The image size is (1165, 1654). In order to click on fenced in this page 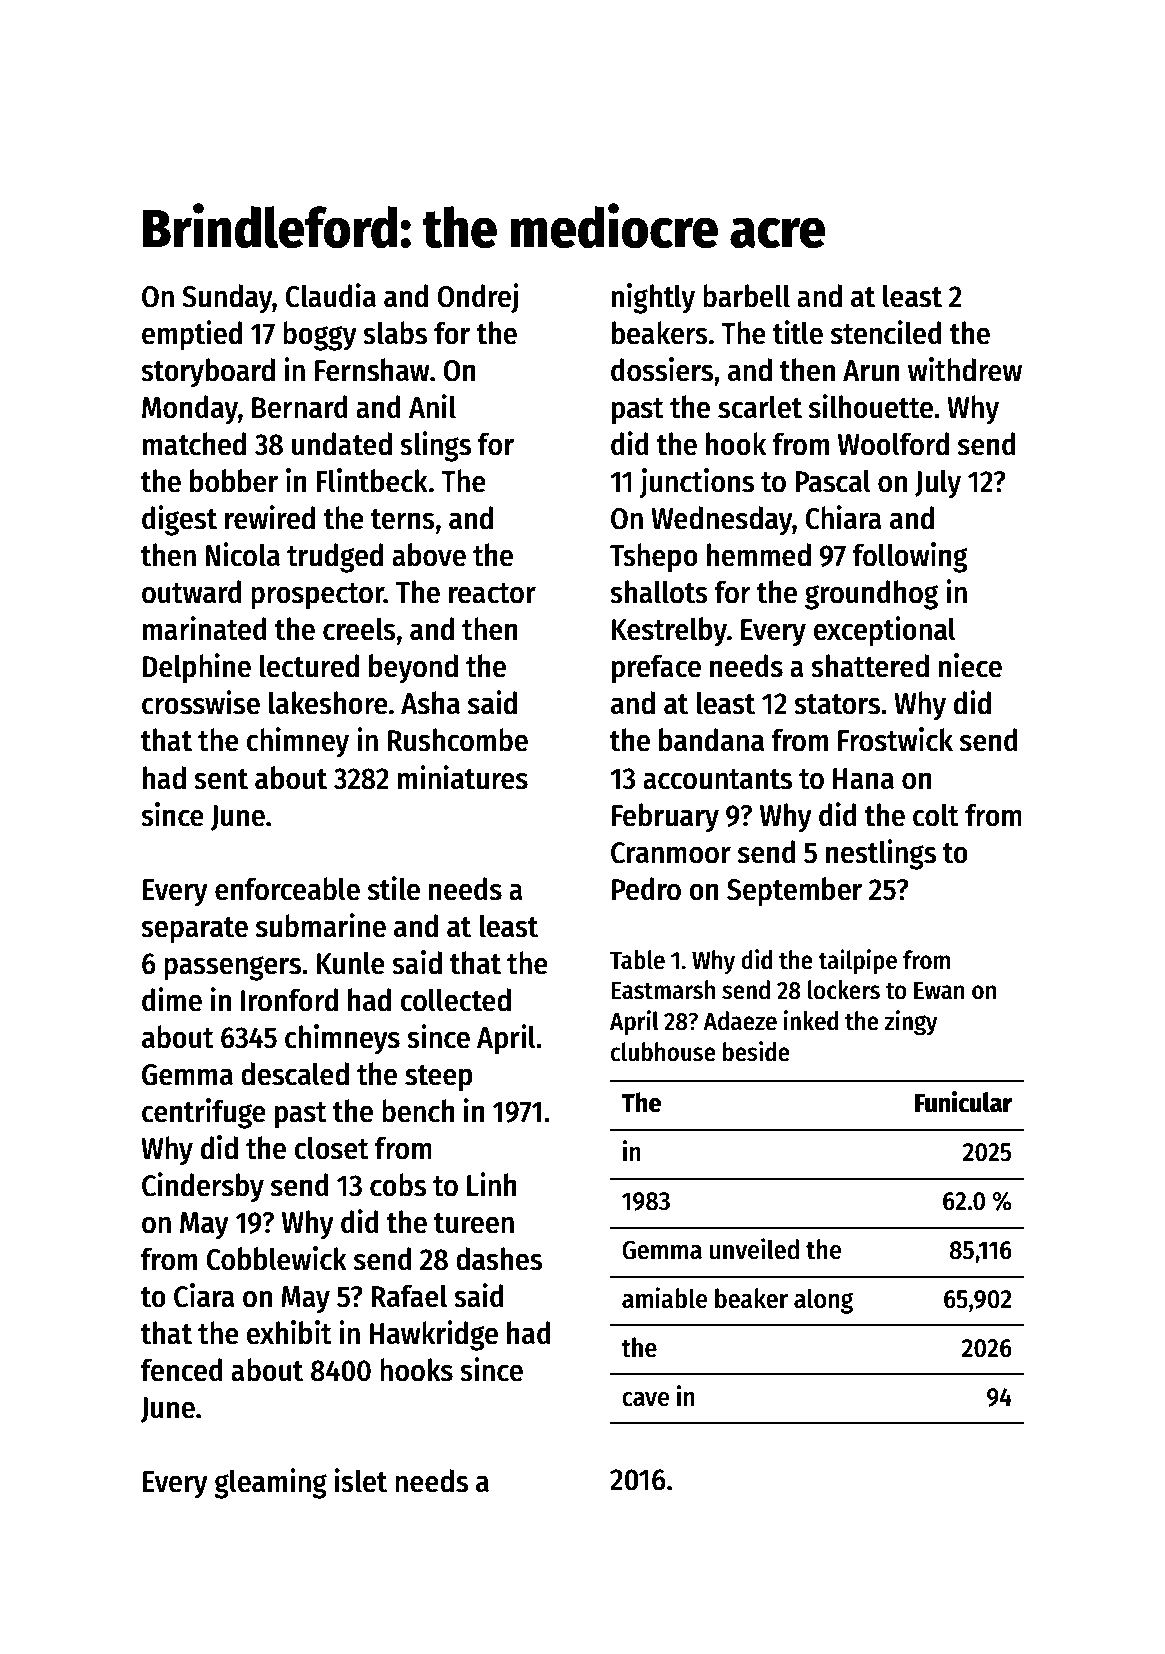, I will do `click(182, 1370)`.
